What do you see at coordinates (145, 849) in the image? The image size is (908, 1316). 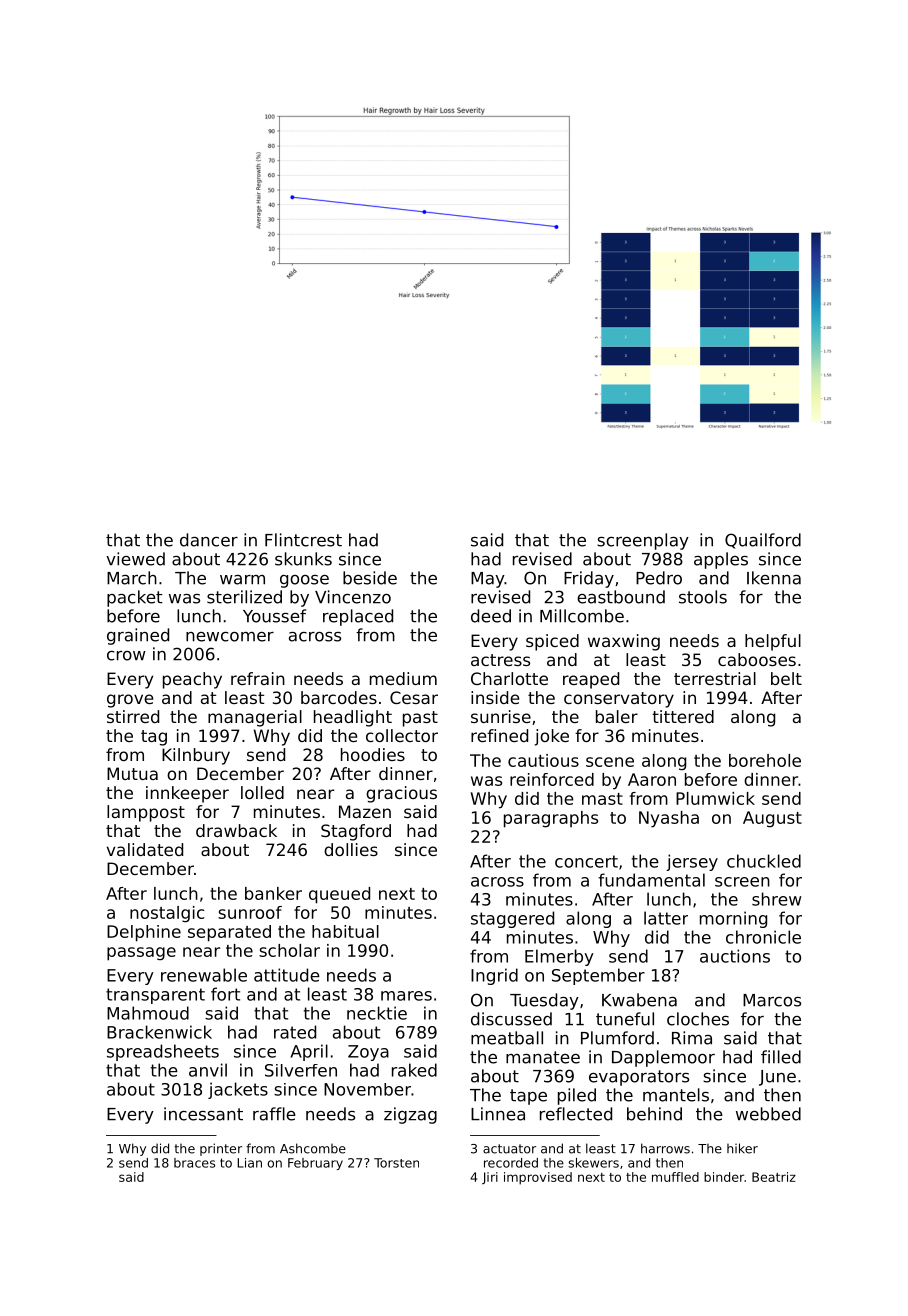 I see `validated` at bounding box center [145, 849].
